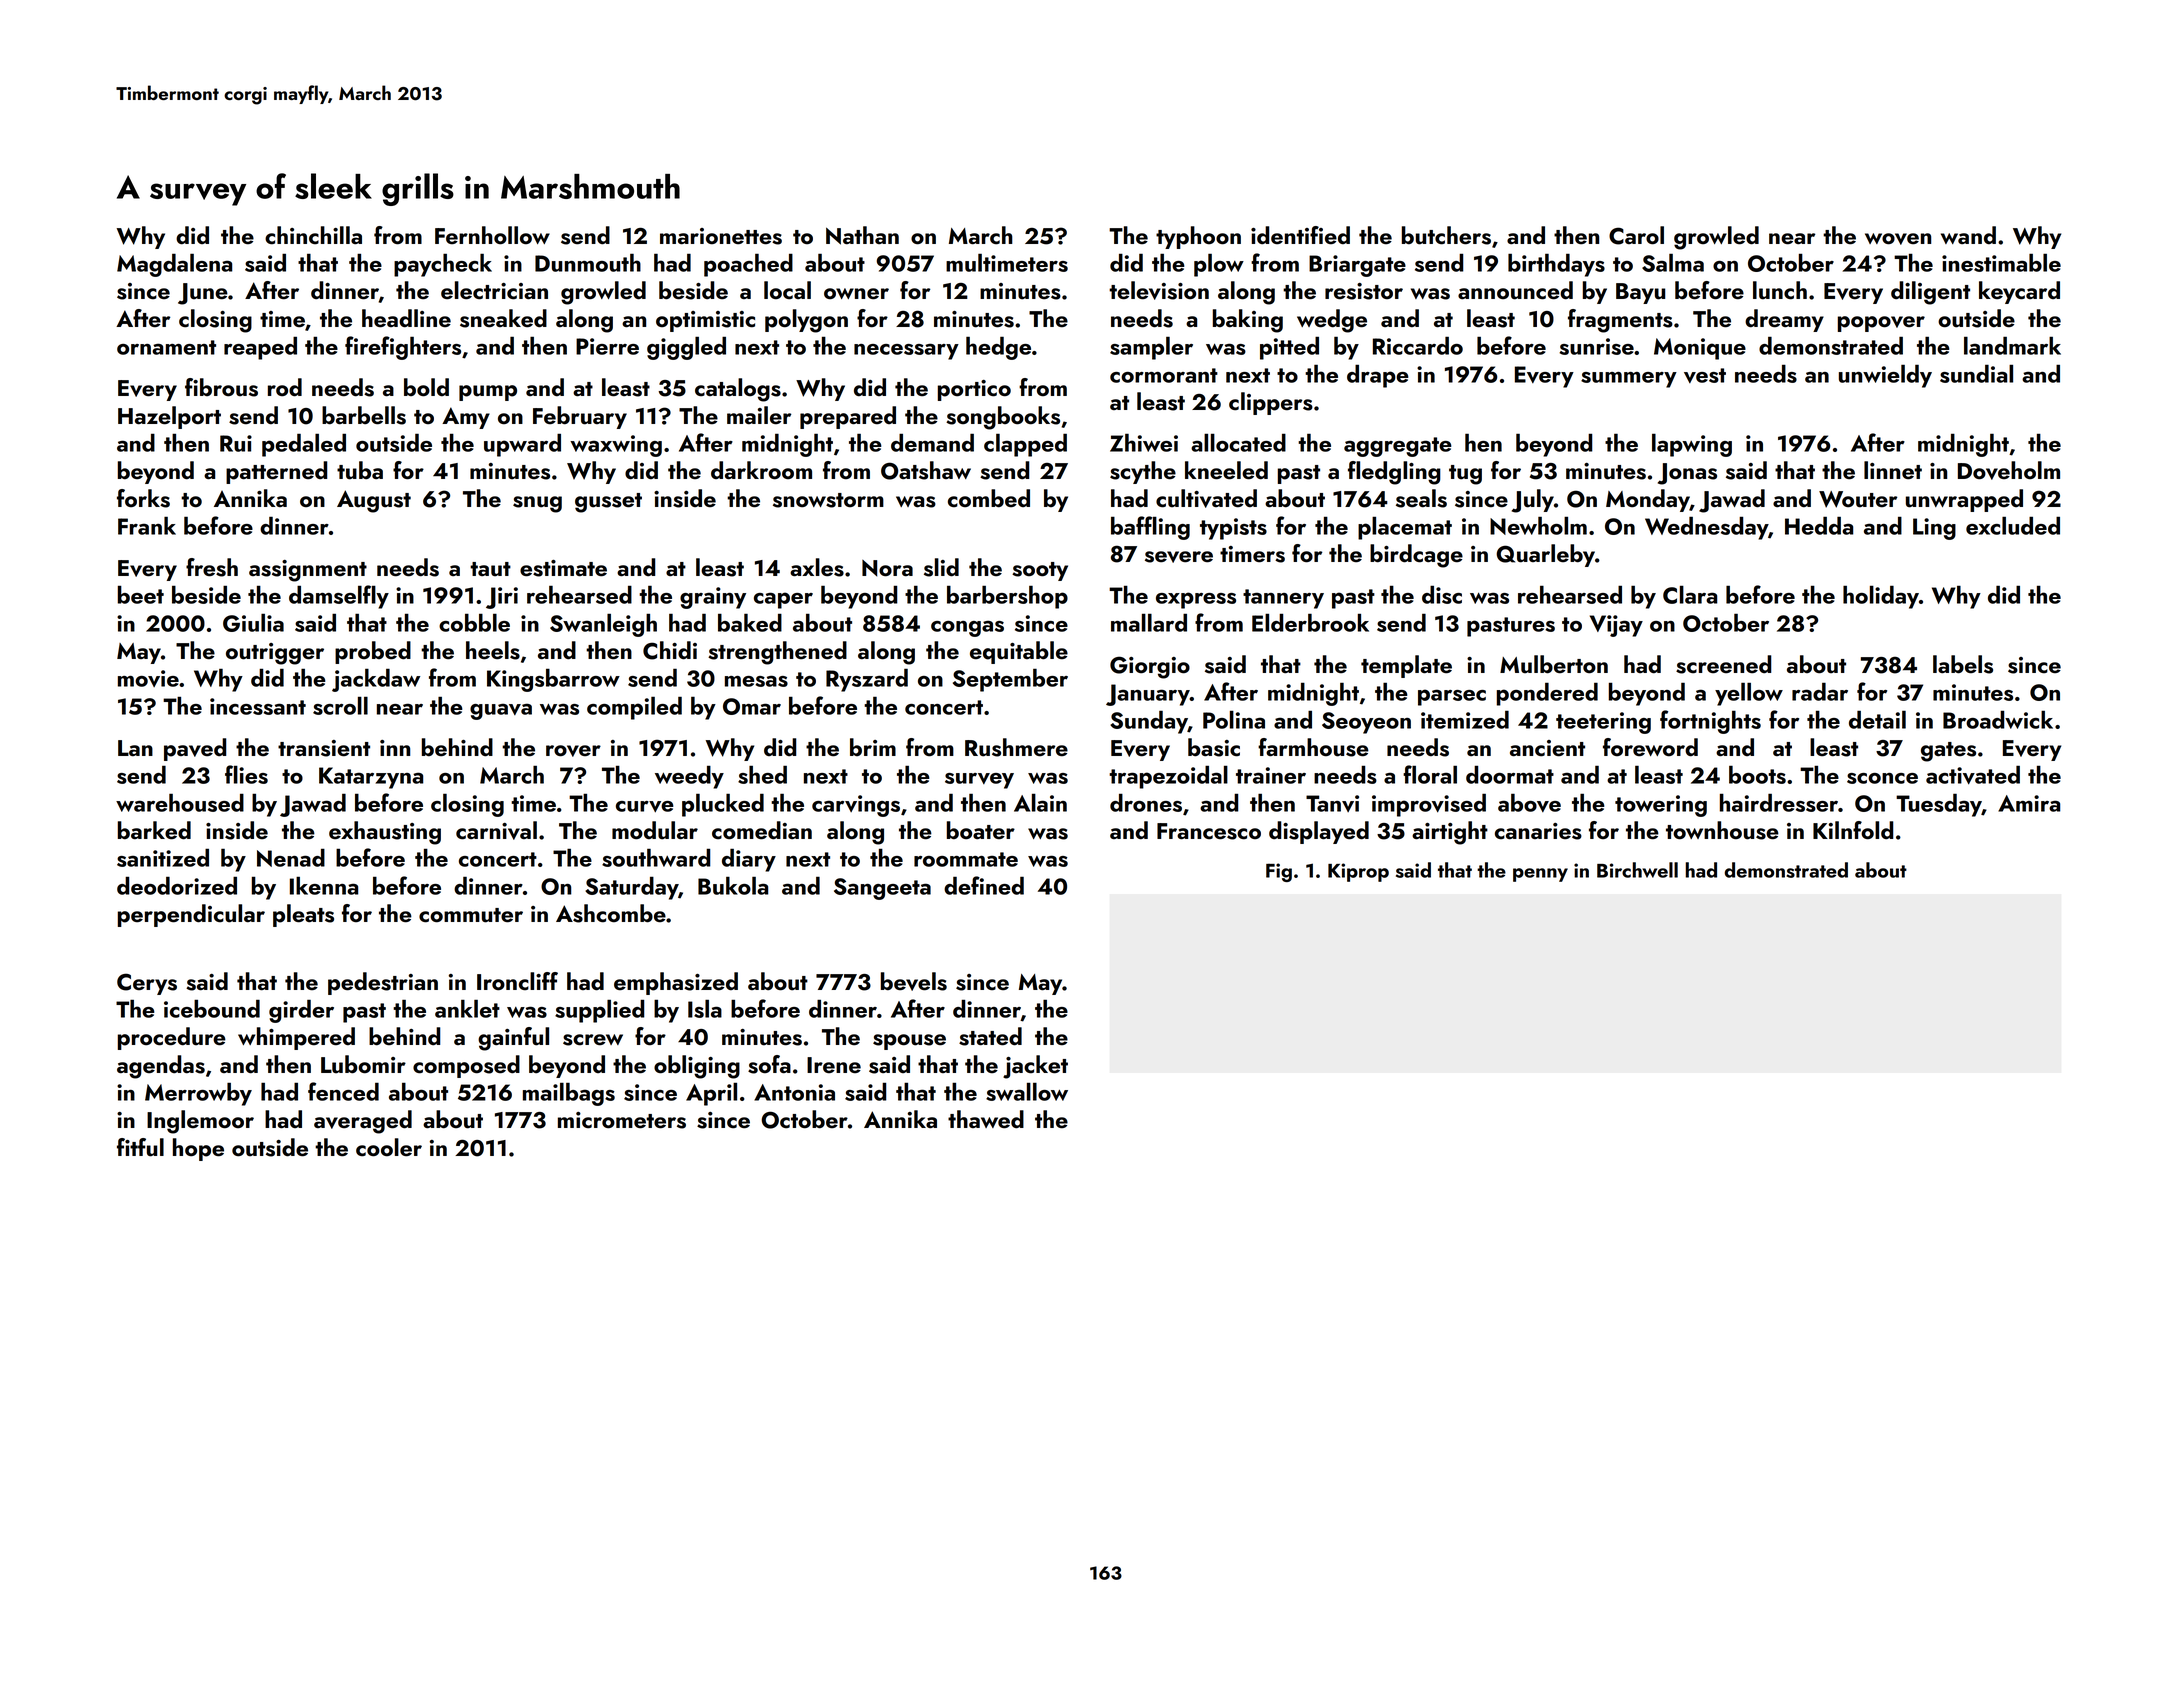 This screenshot has width=2178, height=1683. Describe the element at coordinates (986, 1119) in the screenshot. I see `thawed` at that location.
